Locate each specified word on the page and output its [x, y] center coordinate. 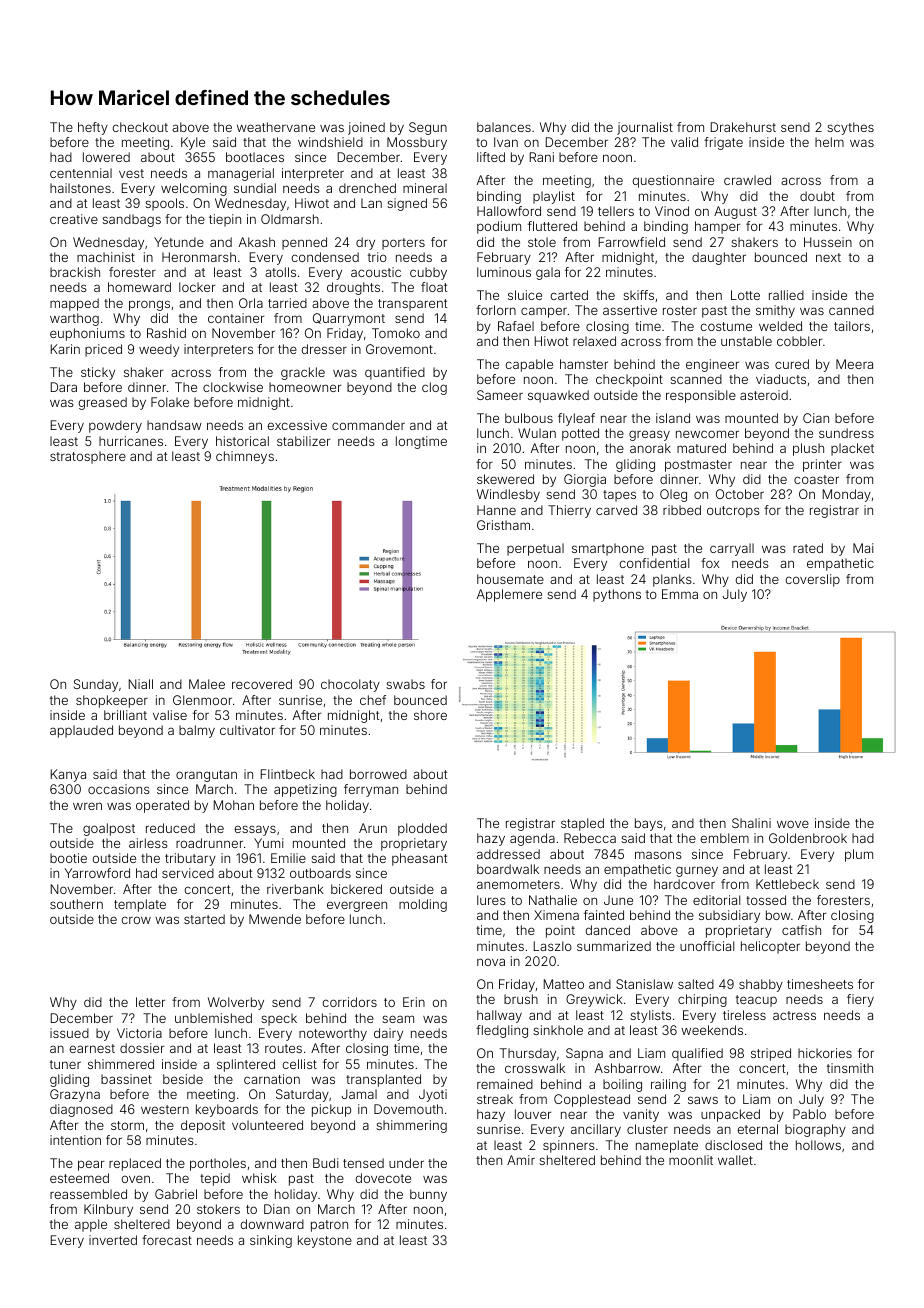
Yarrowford [97, 873]
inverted [113, 1240]
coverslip [812, 580]
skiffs [638, 295]
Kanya [68, 775]
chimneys [245, 457]
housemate [510, 579]
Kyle [193, 143]
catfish [801, 930]
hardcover [684, 884]
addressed [508, 854]
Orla [251, 303]
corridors [349, 1002]
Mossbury [417, 143]
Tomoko [396, 333]
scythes [850, 128]
